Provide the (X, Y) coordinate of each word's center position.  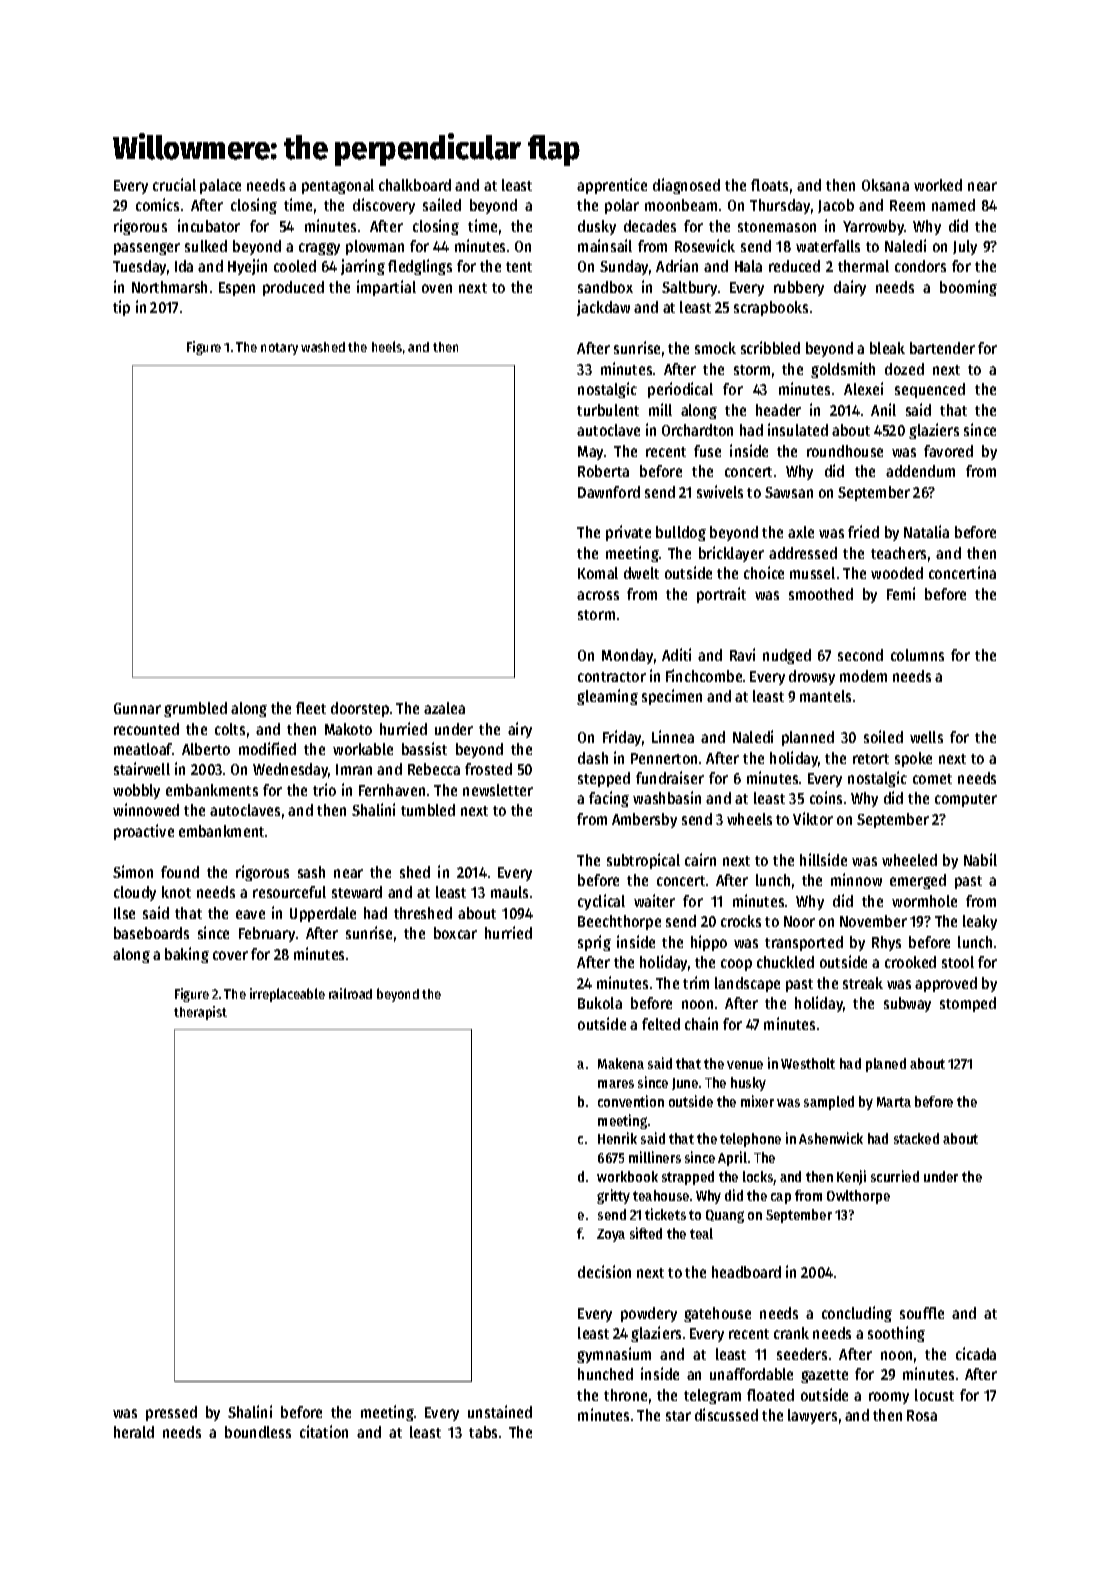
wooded (897, 573)
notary (279, 349)
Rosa (922, 1415)
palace (220, 186)
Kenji (851, 1177)
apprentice (612, 186)
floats (769, 185)
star (678, 1416)
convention (631, 1101)
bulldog (681, 533)
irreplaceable (287, 995)
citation (324, 1431)
